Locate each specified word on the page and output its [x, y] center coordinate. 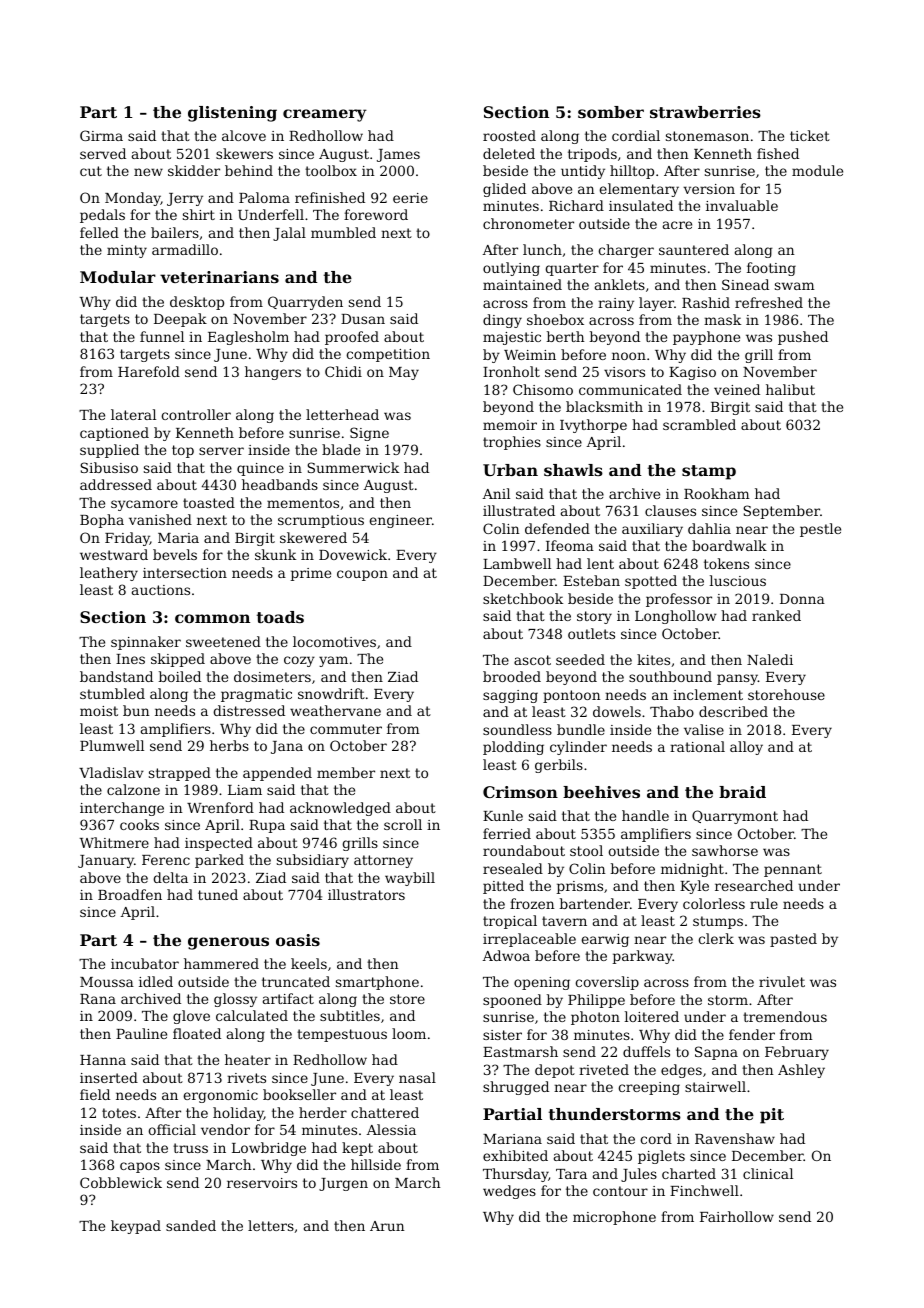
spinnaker [146, 643]
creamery [325, 115]
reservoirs [262, 1183]
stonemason [707, 136]
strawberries [705, 112]
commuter [346, 729]
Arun [387, 1226]
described [733, 711]
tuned [218, 894]
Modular [118, 277]
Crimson [520, 792]
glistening [232, 114]
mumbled [343, 232]
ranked [776, 615]
